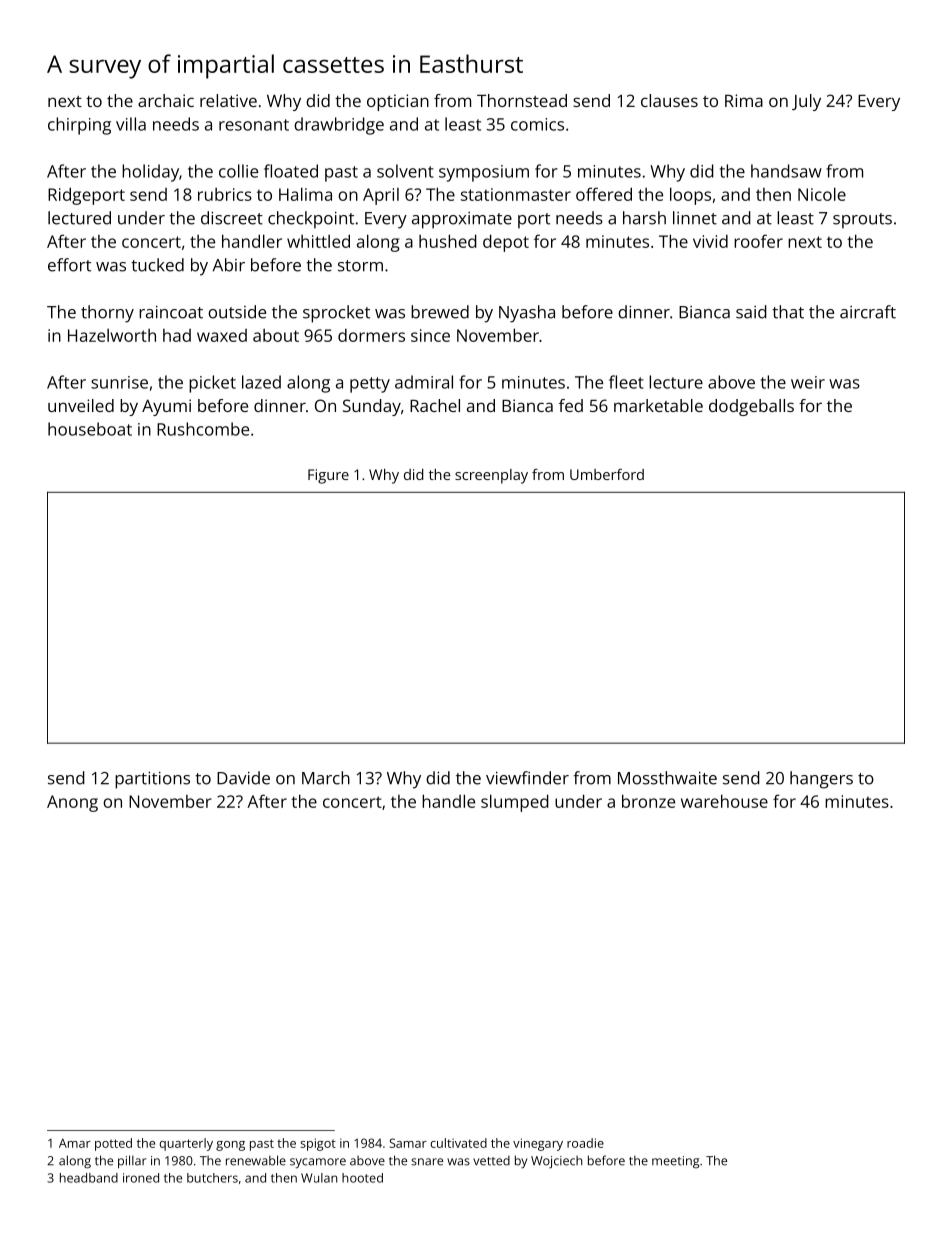  What do you see at coordinates (751, 407) in the document?
I see `dodgeballs` at bounding box center [751, 407].
